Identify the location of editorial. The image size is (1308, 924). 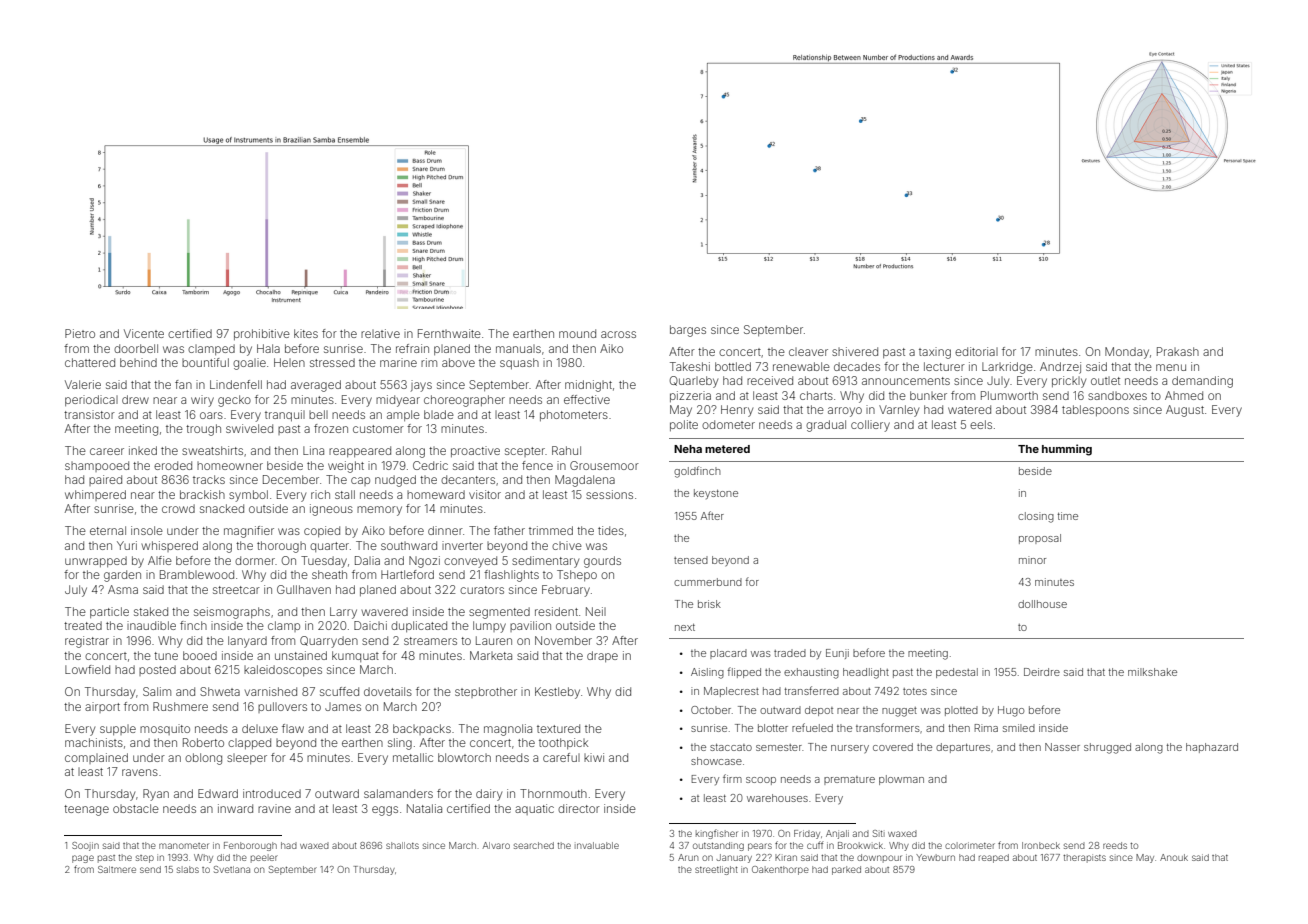
(976, 351).
